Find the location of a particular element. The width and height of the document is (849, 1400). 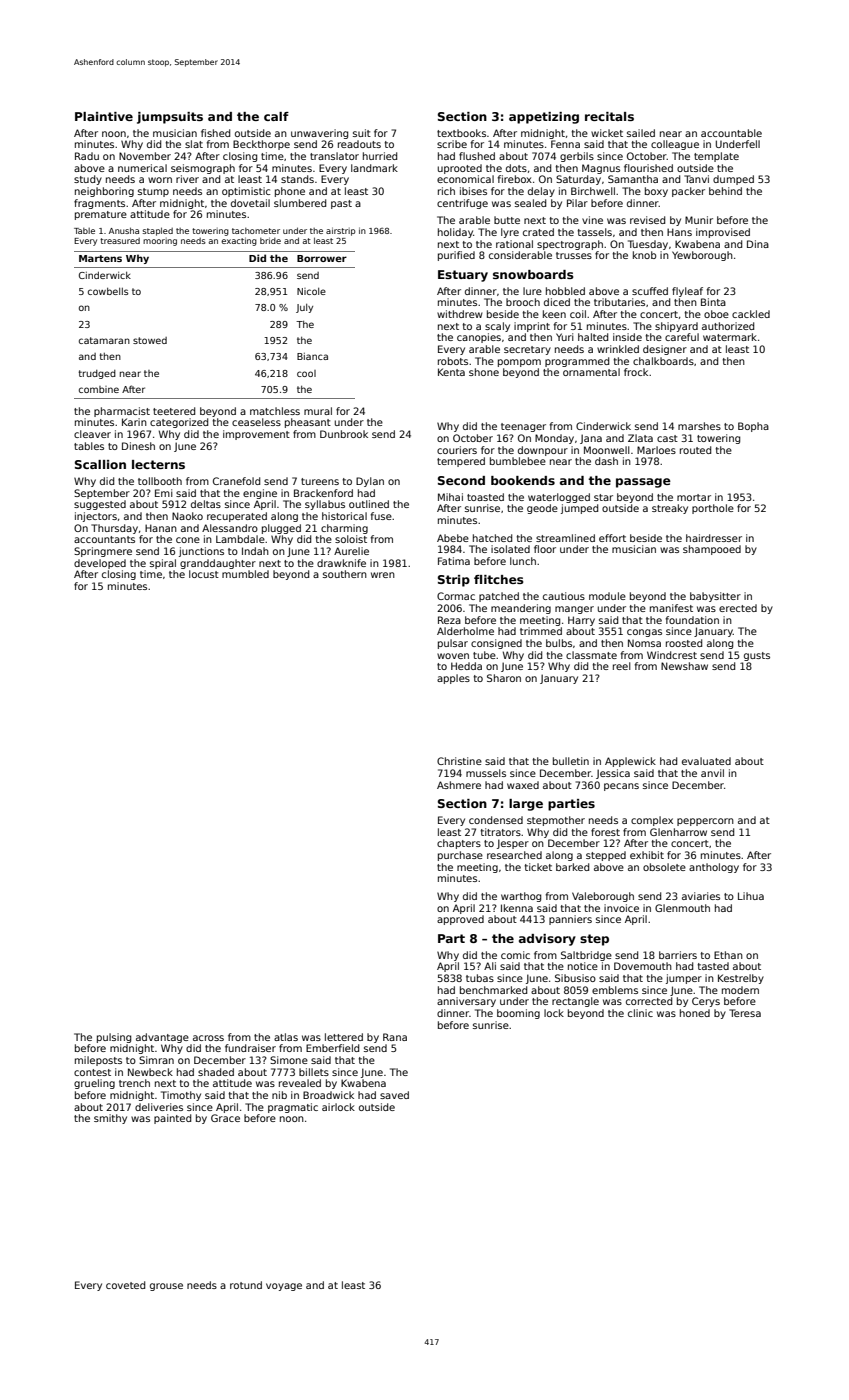

slumbered is located at coordinates (300, 203).
